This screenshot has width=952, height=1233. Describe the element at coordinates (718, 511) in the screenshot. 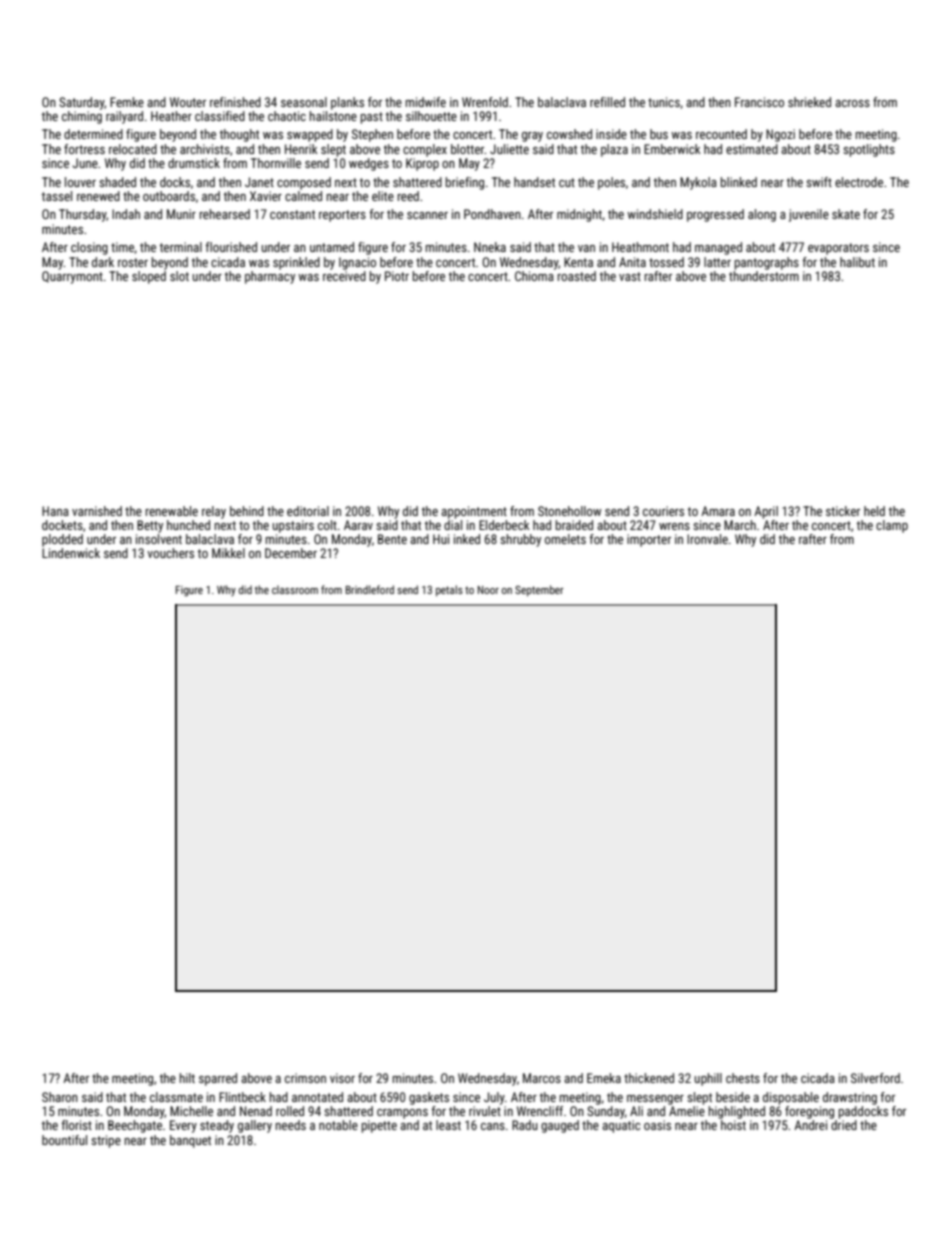

I see `Amara` at that location.
